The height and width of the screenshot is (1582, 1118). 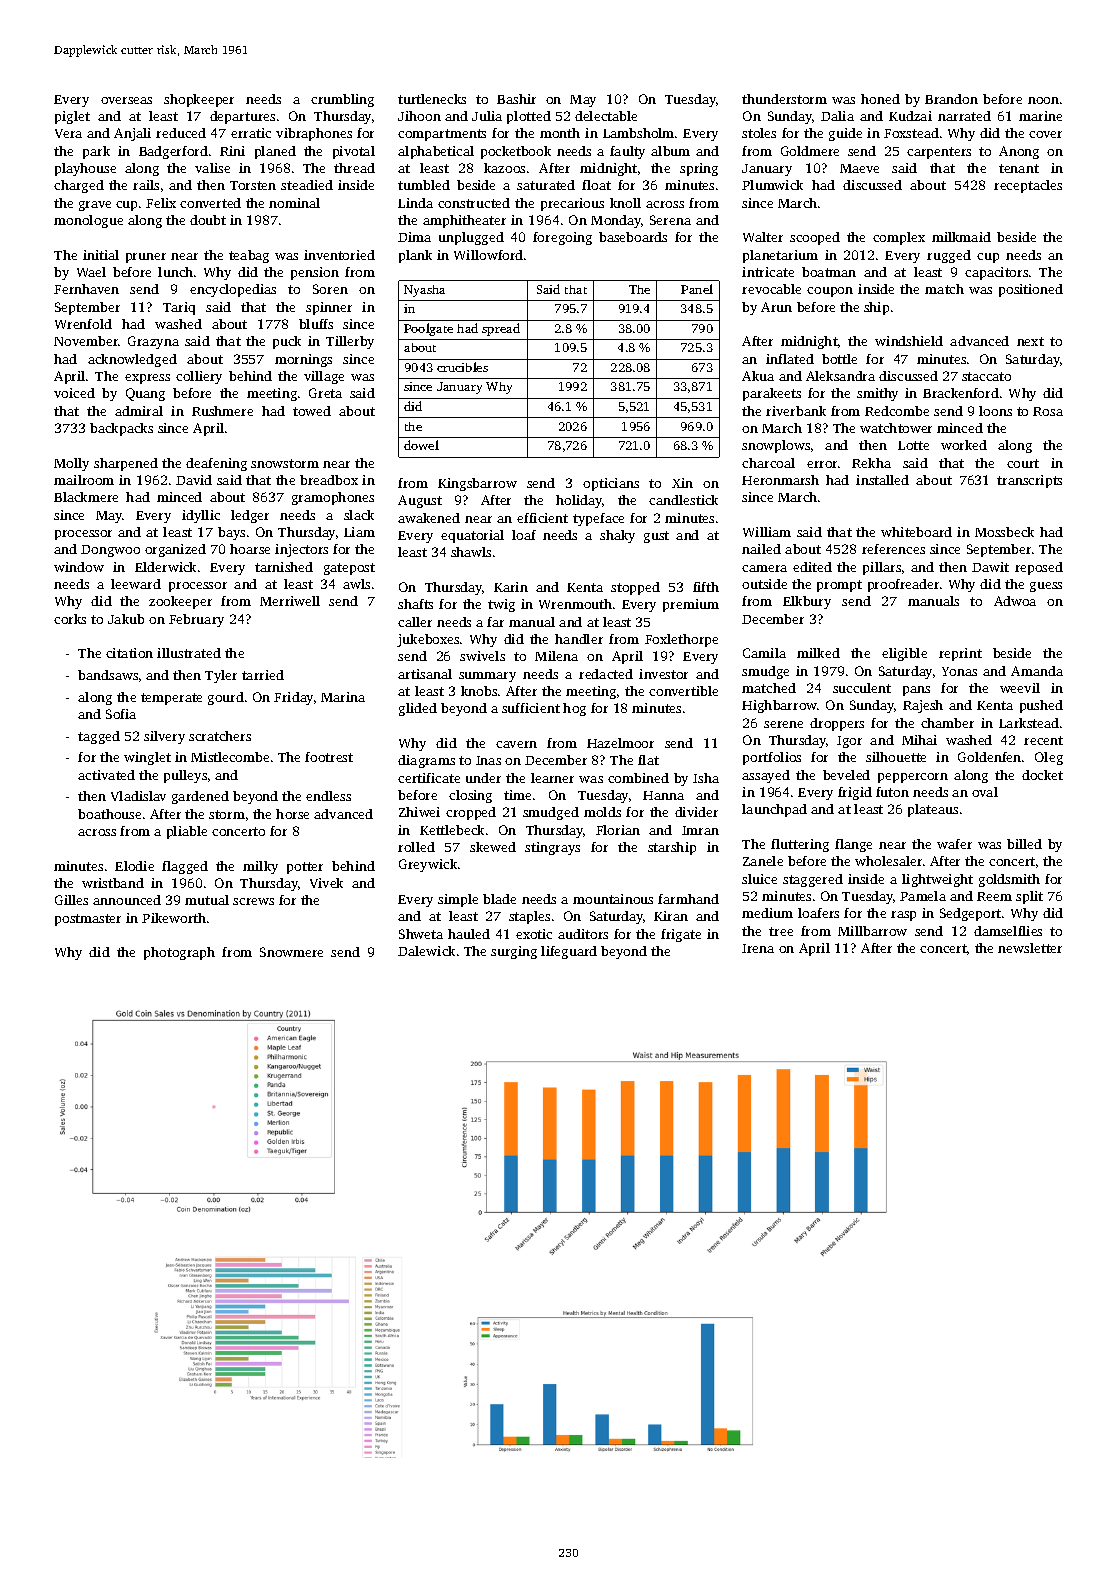 What do you see at coordinates (275, 152) in the screenshot?
I see `planed` at bounding box center [275, 152].
